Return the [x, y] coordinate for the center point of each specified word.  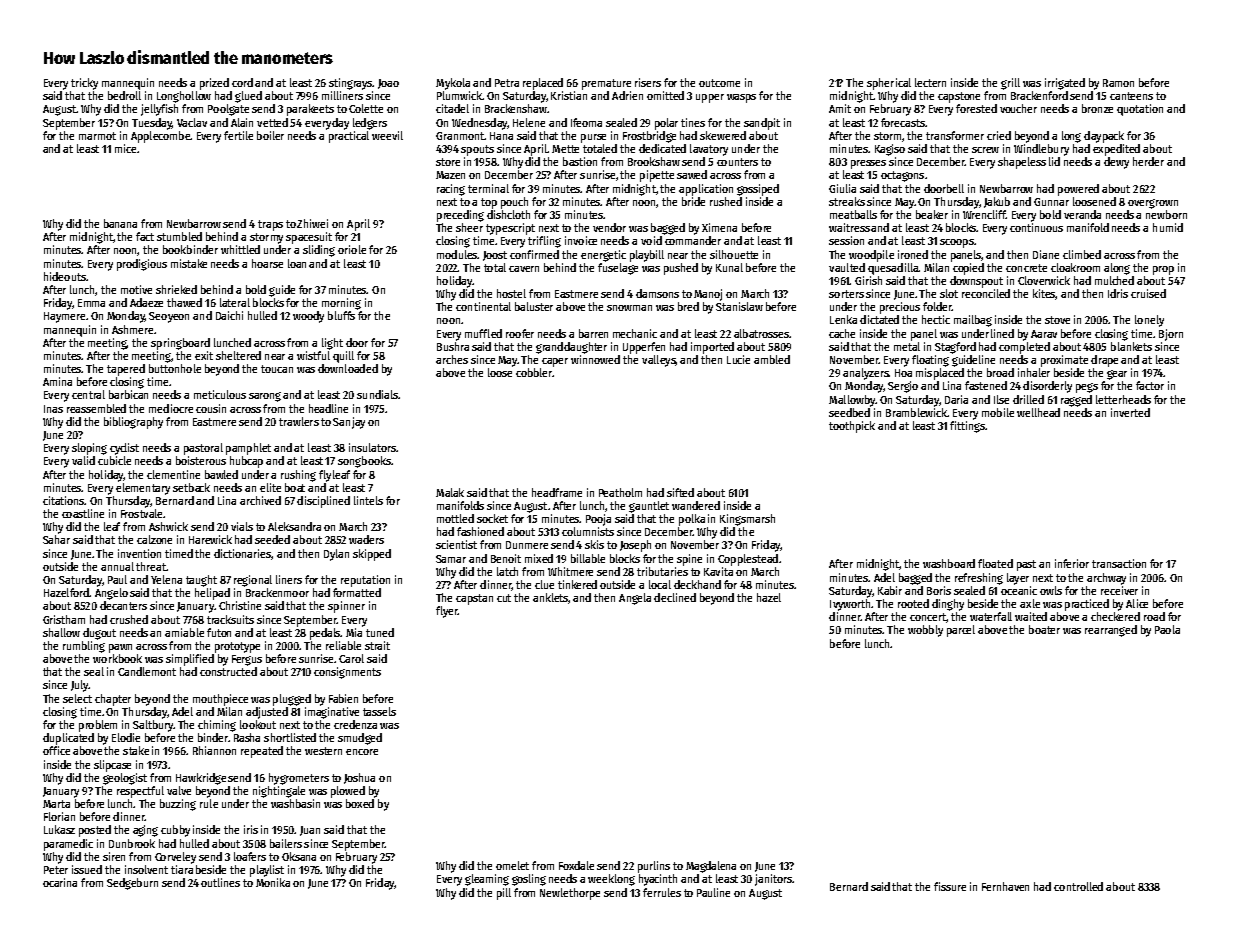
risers [648, 82]
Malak [450, 492]
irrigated [1065, 84]
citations [64, 500]
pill [504, 894]
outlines [220, 882]
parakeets [310, 110]
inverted [1130, 412]
